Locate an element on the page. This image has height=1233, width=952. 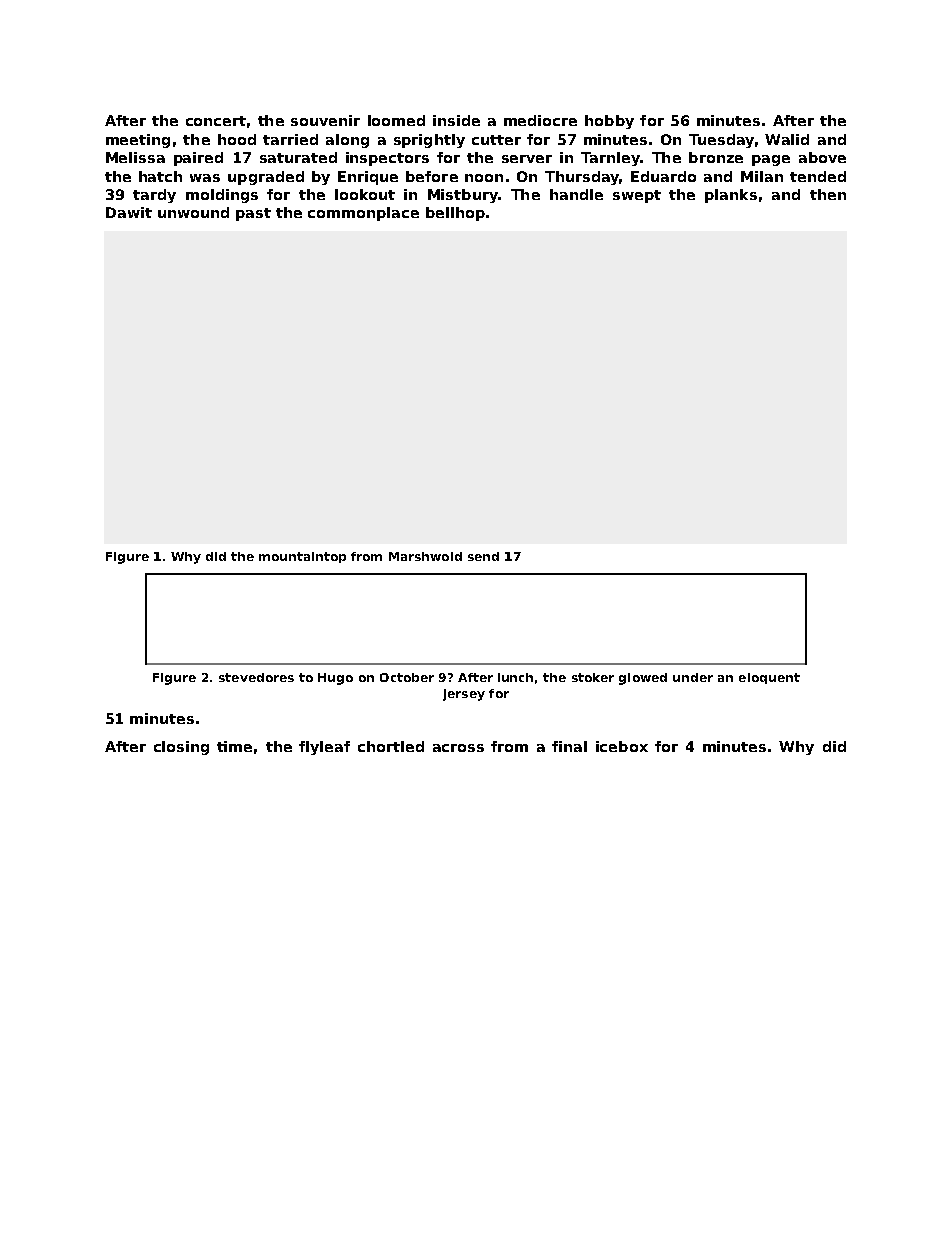
Milan is located at coordinates (762, 176).
